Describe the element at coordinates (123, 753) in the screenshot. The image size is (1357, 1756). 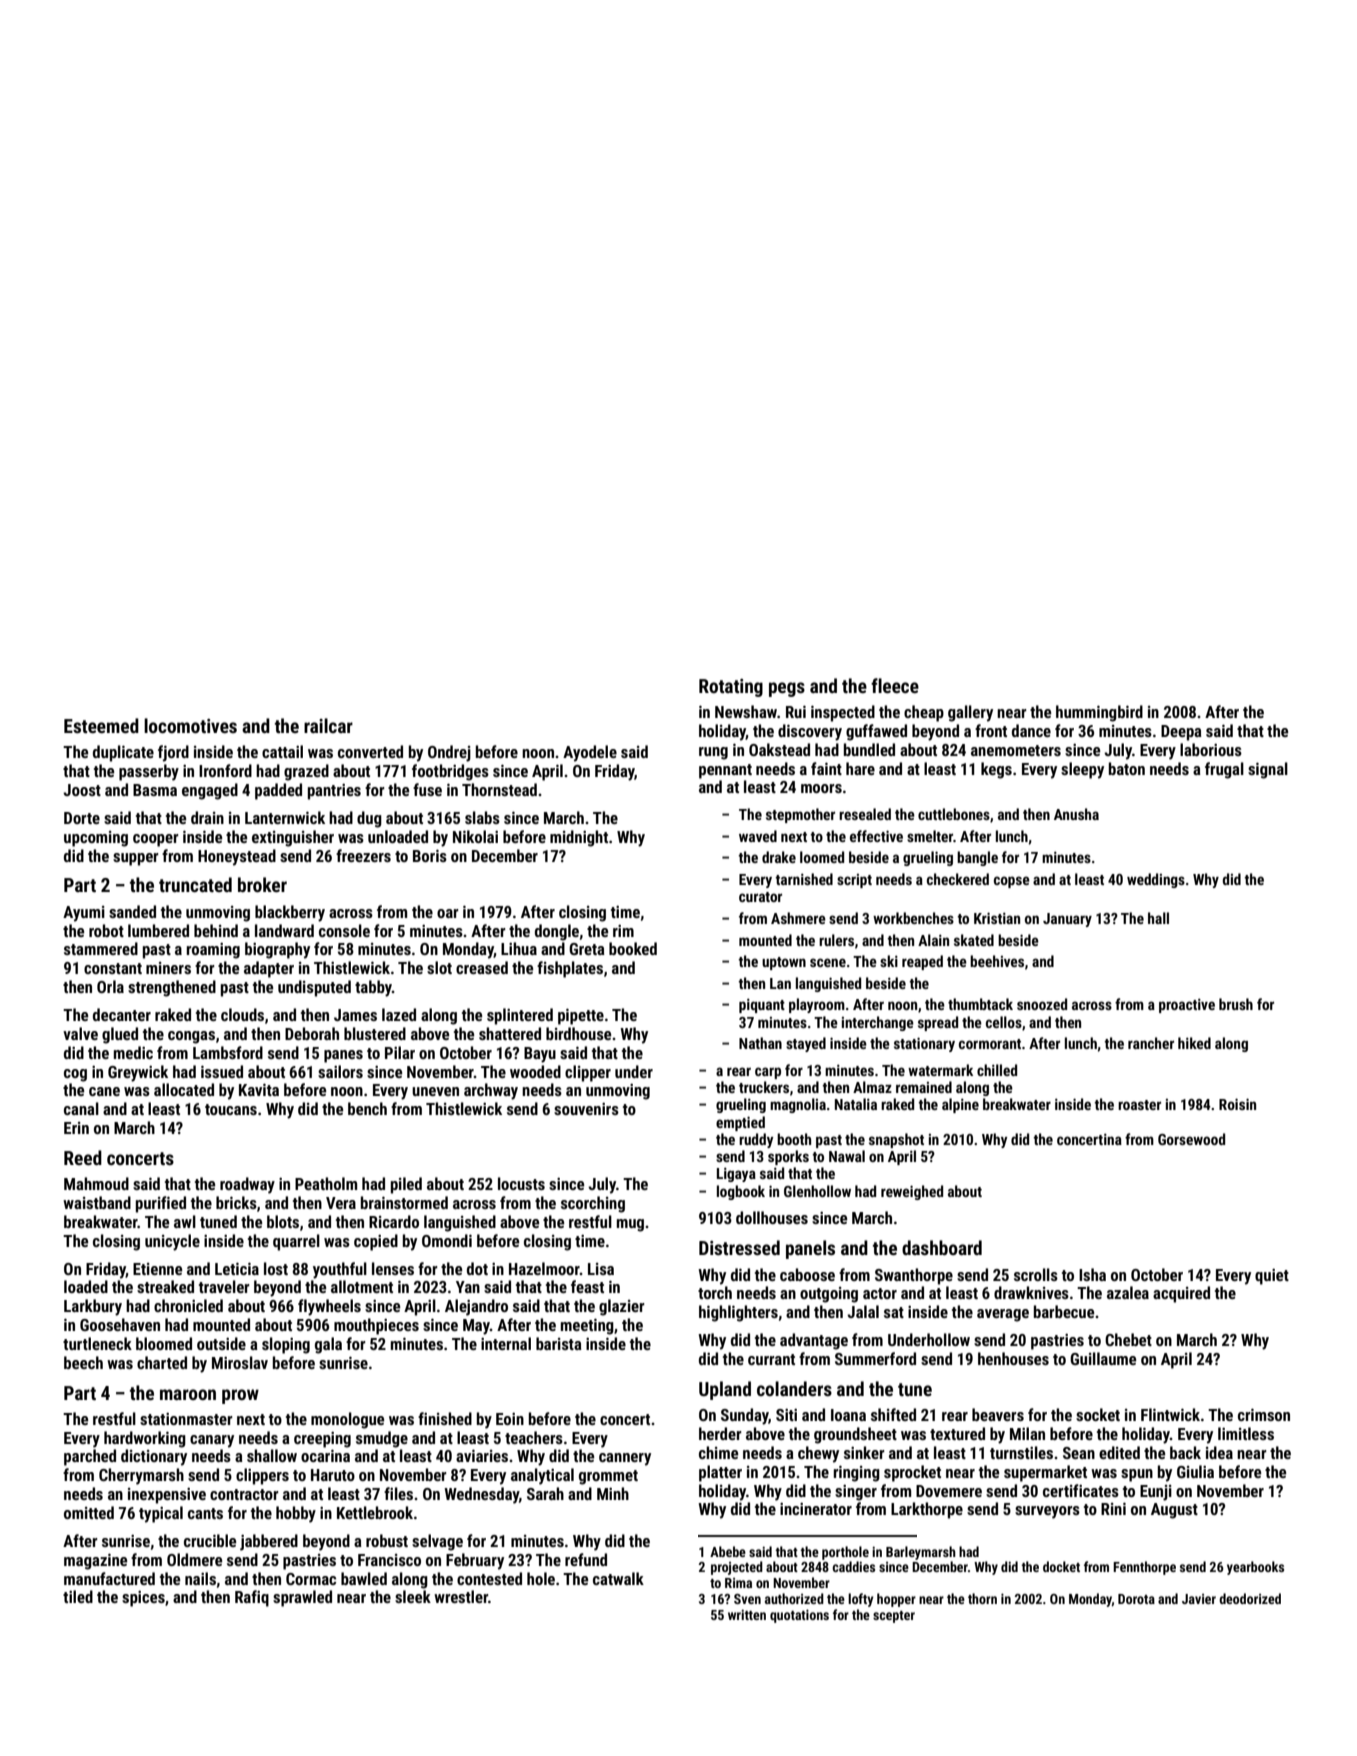
I see `duplicate` at that location.
